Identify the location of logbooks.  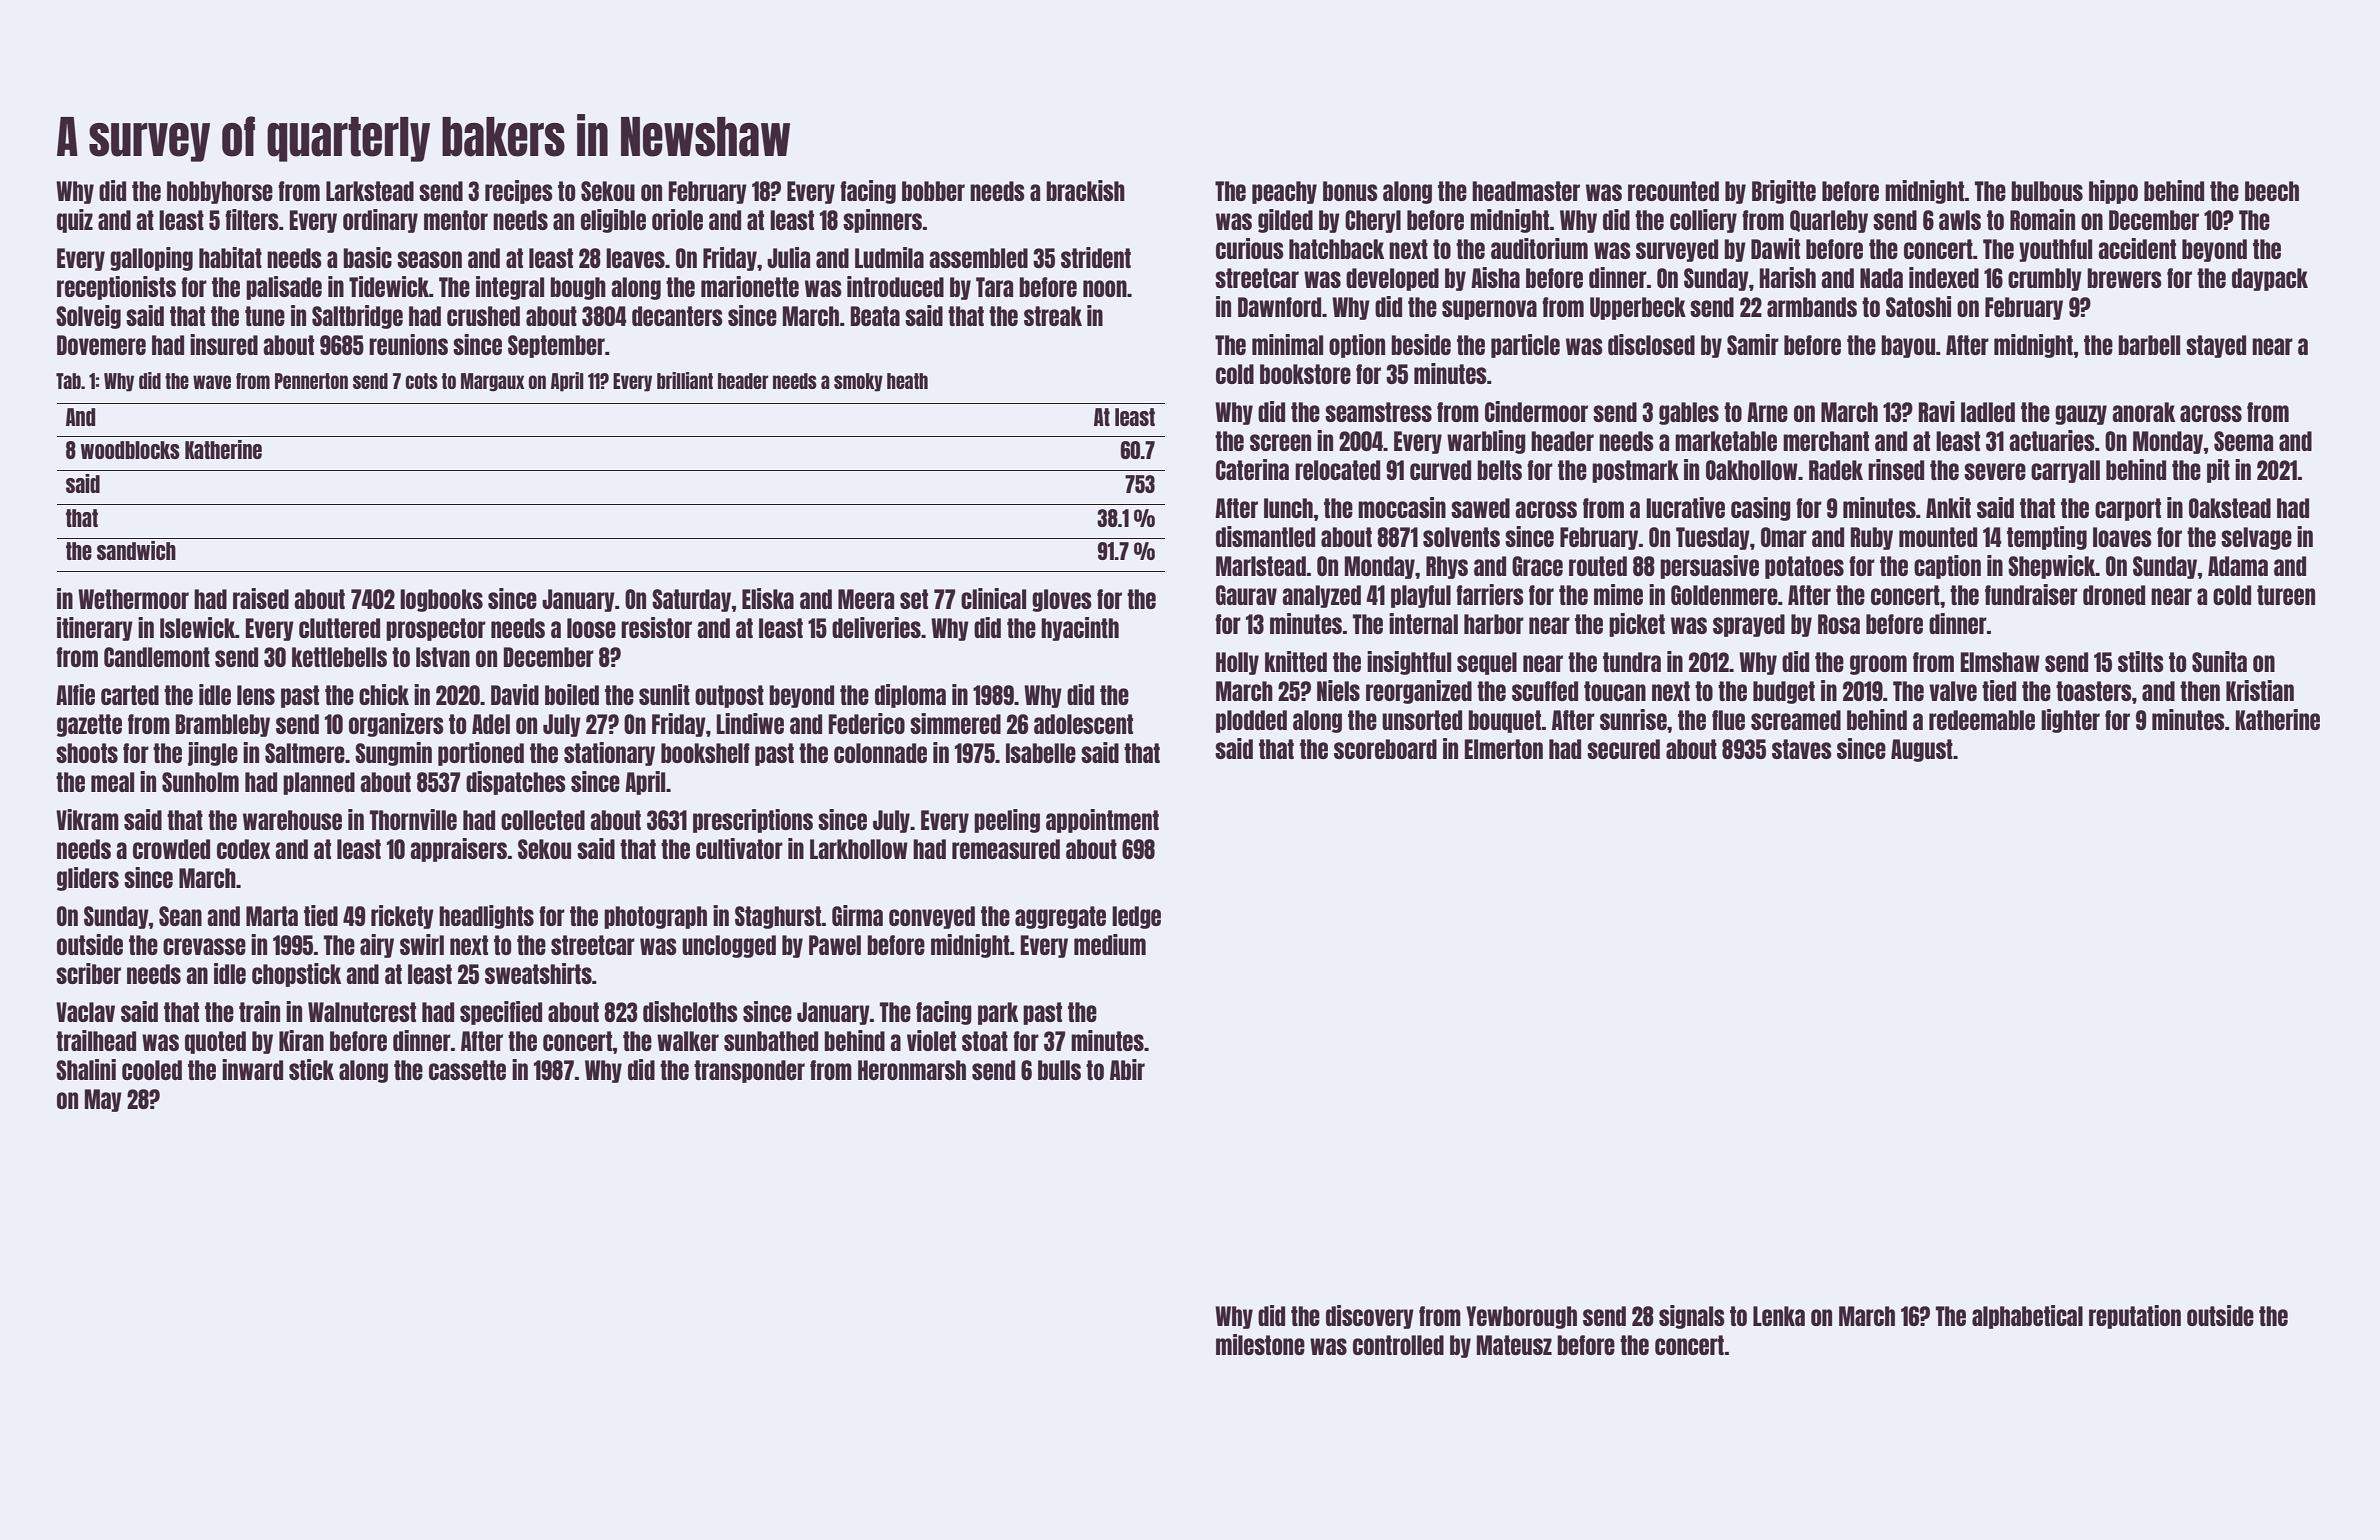
(441, 600).
